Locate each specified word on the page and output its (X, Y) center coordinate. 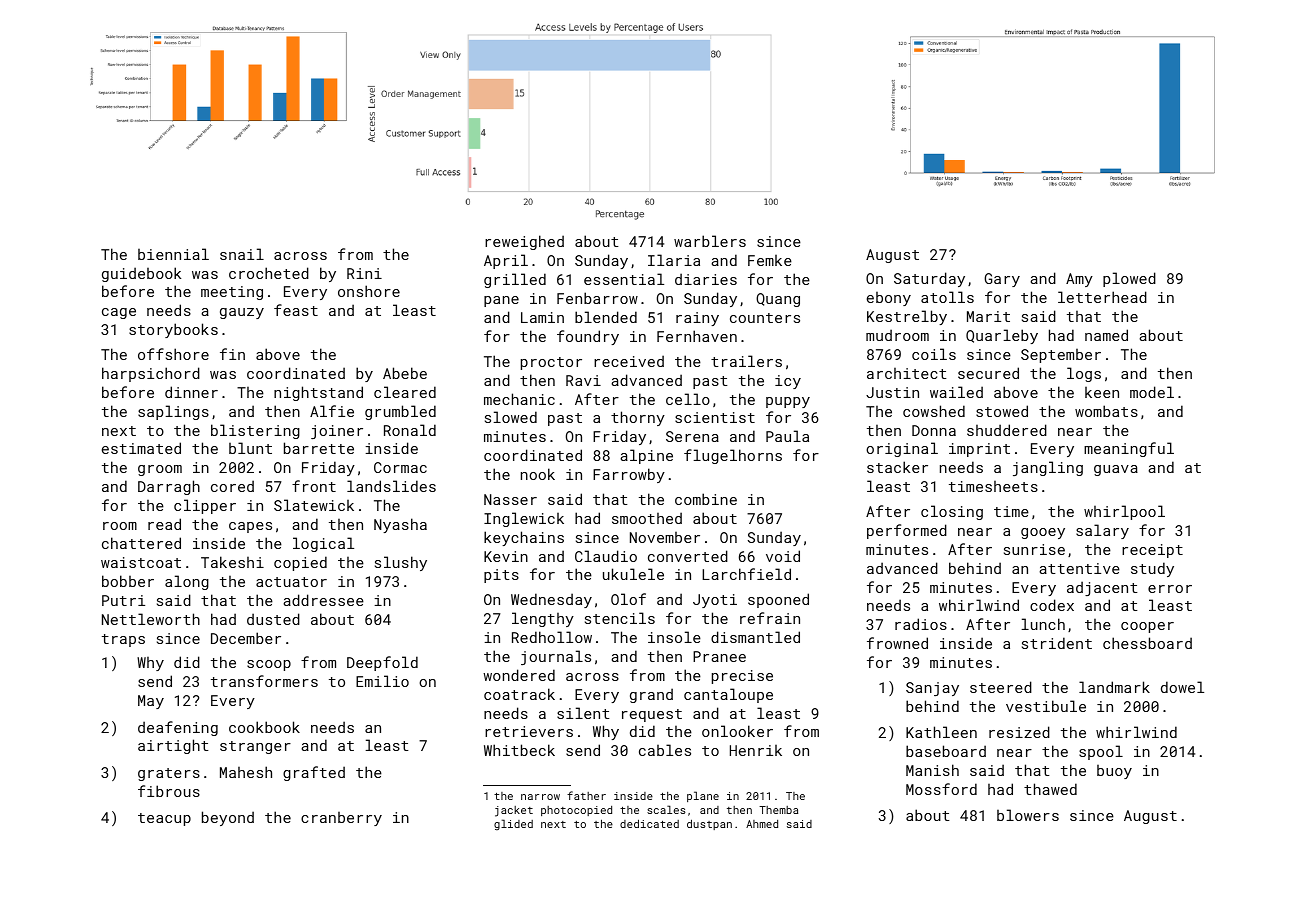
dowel (1182, 687)
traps (123, 640)
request (652, 715)
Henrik (756, 750)
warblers (710, 241)
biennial (173, 254)
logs (1084, 374)
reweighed (524, 242)
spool (1101, 752)
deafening (178, 728)
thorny (638, 418)
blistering (255, 431)
